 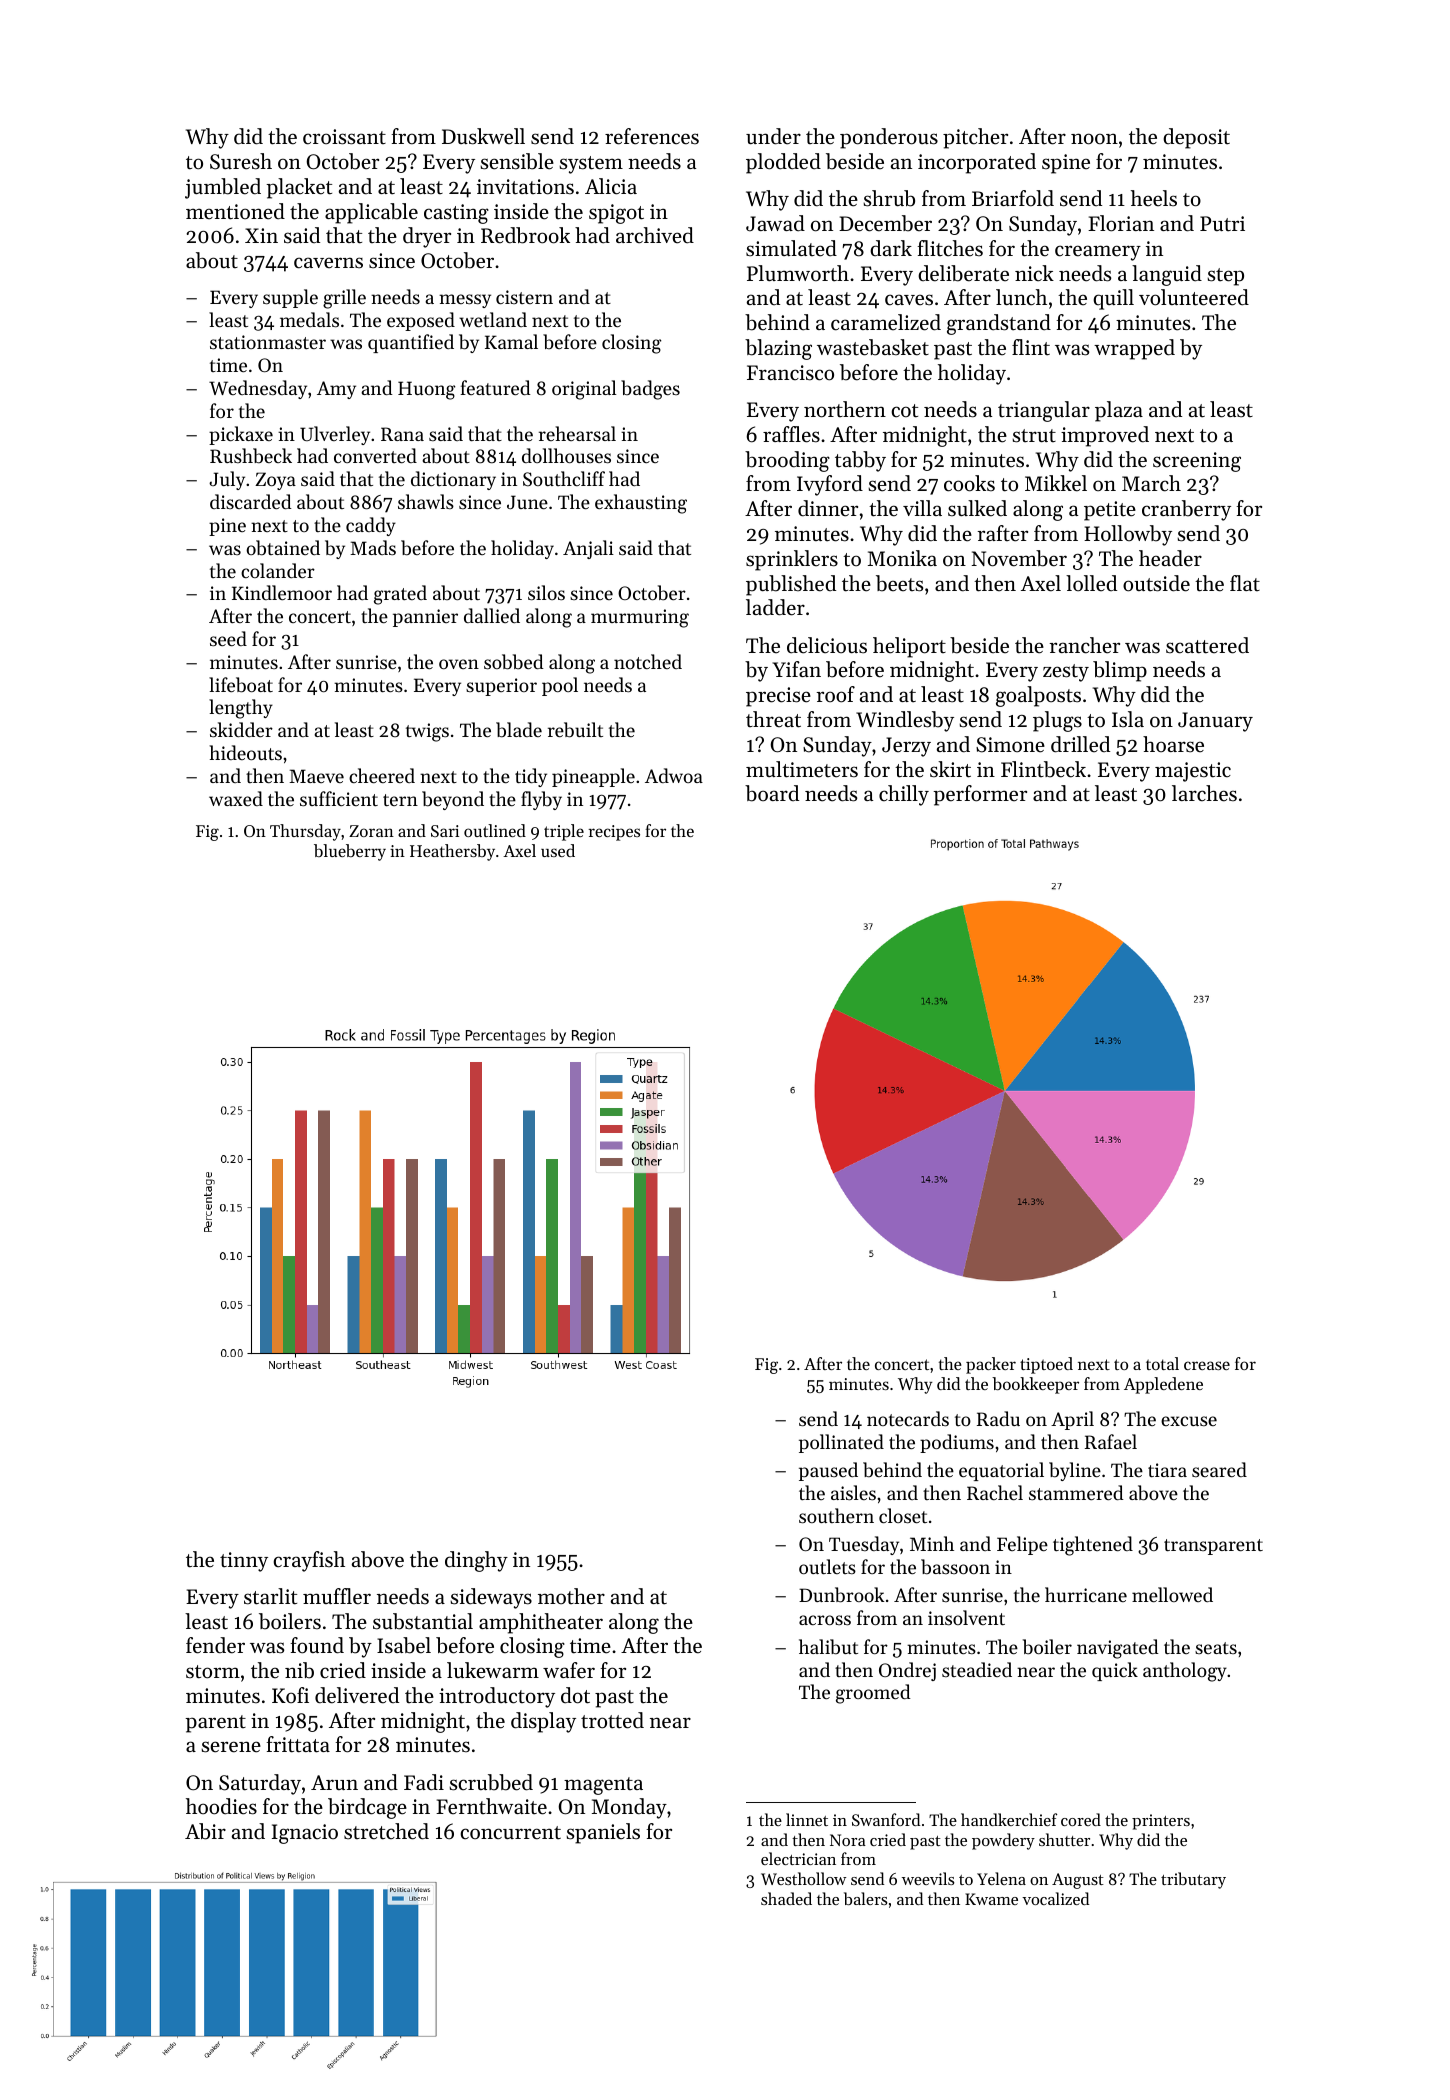 I want to click on noon, so click(x=1094, y=139).
